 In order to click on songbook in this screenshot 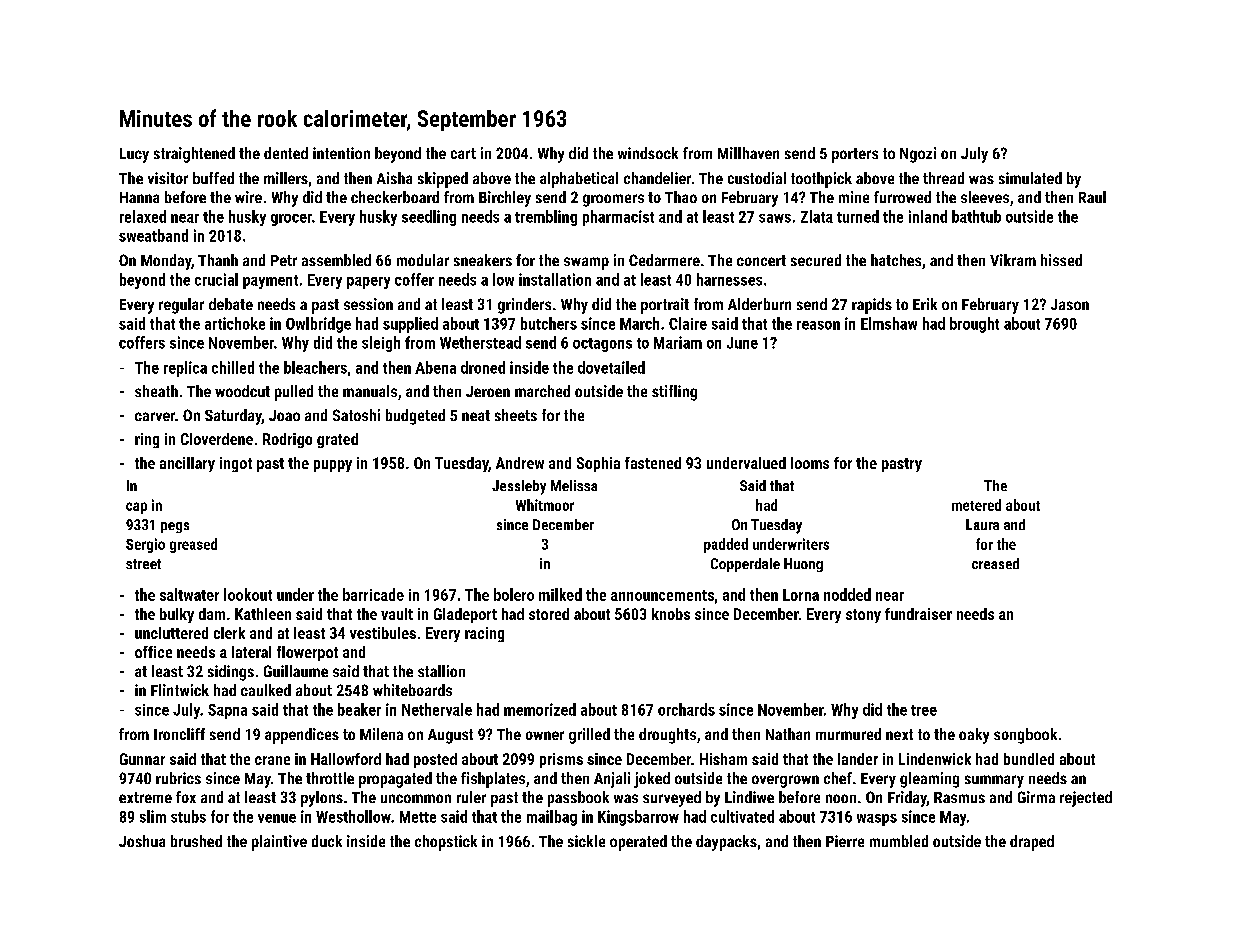, I will do `click(1025, 736)`.
